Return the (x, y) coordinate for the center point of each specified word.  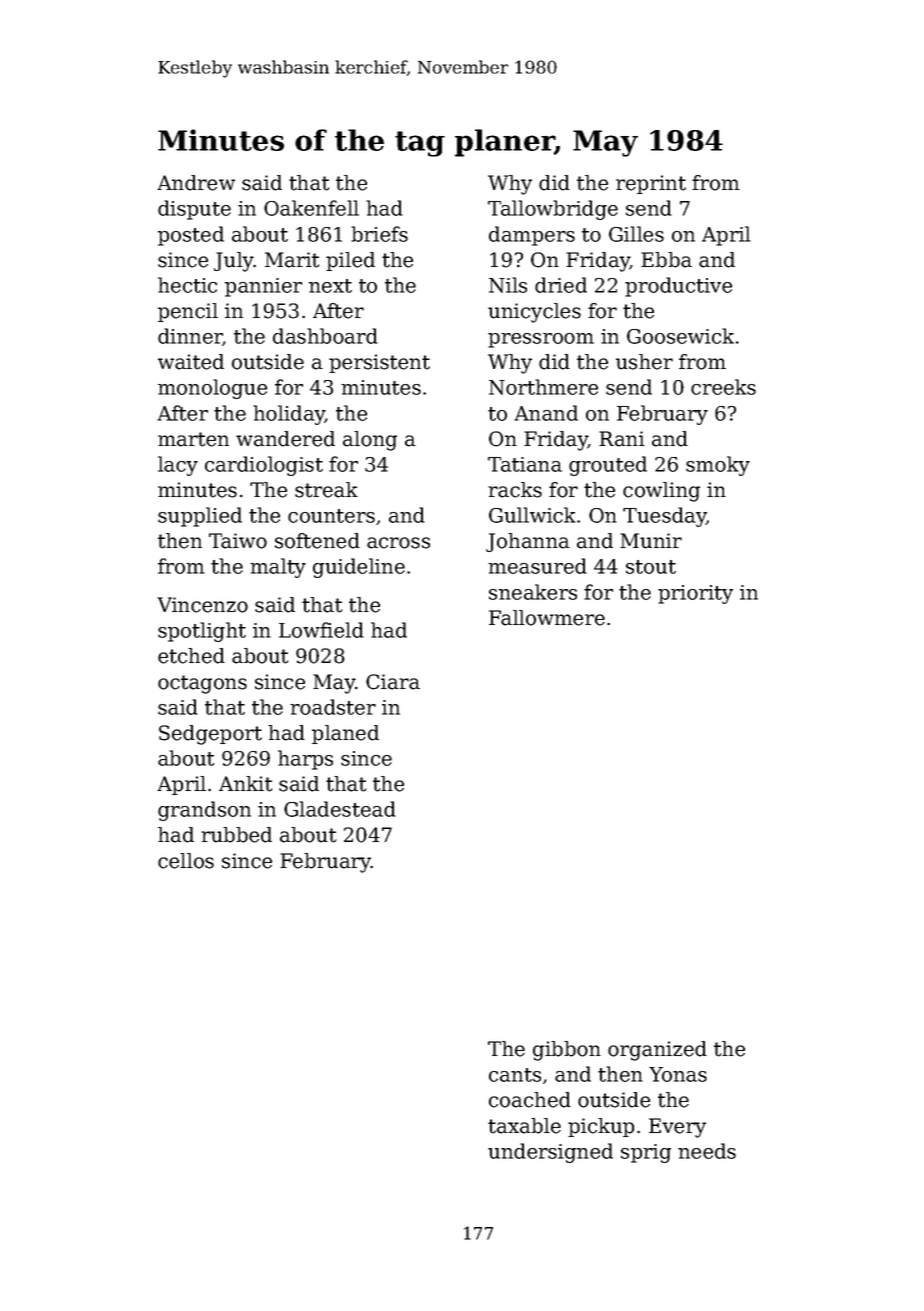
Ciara (393, 682)
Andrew (196, 183)
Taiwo (238, 541)
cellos (186, 861)
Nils (508, 285)
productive (678, 287)
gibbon (567, 1051)
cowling (661, 492)
